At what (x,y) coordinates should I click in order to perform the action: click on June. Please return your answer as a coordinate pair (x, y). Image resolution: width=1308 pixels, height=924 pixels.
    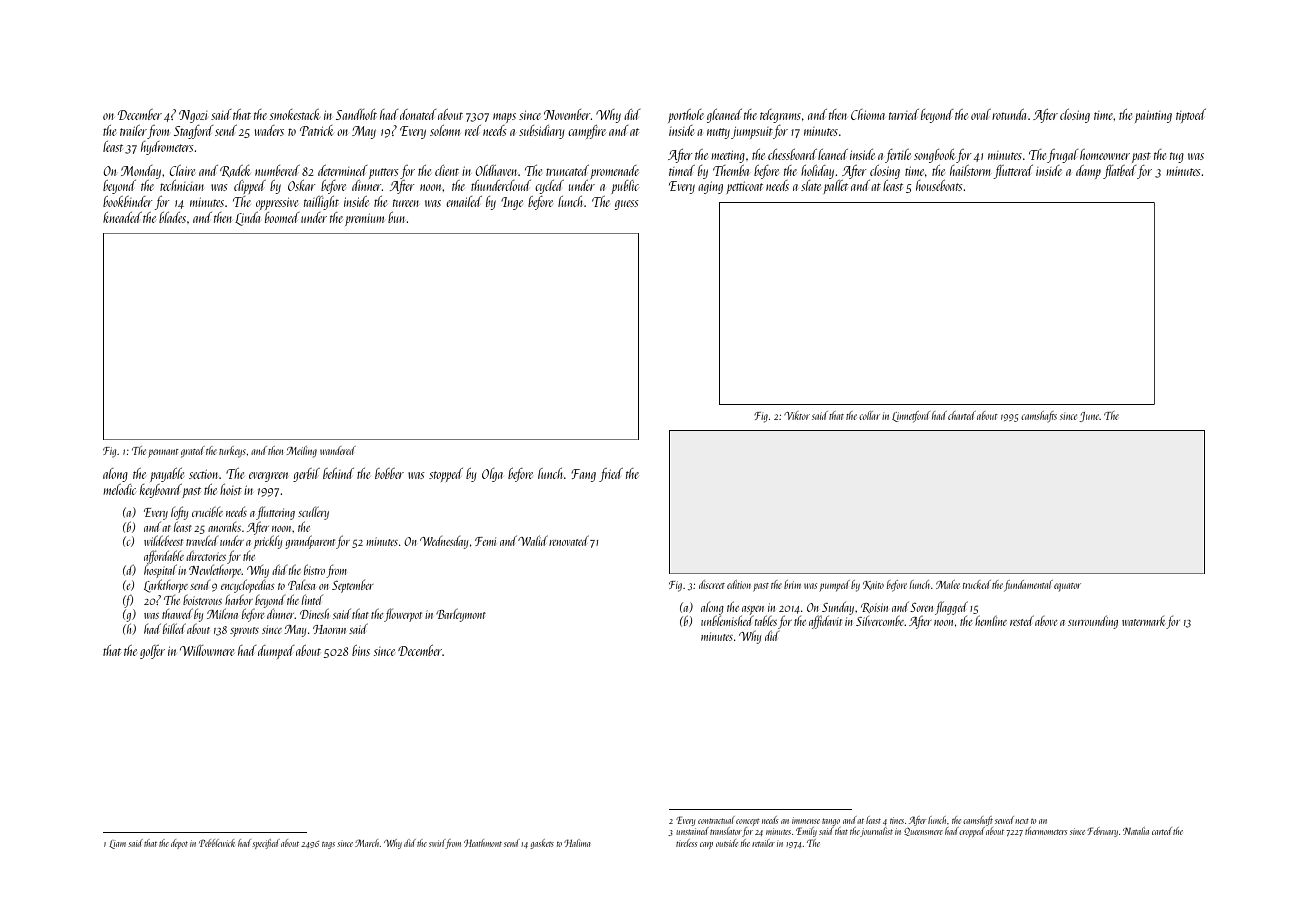
    Looking at the image, I should click on (1089, 417).
